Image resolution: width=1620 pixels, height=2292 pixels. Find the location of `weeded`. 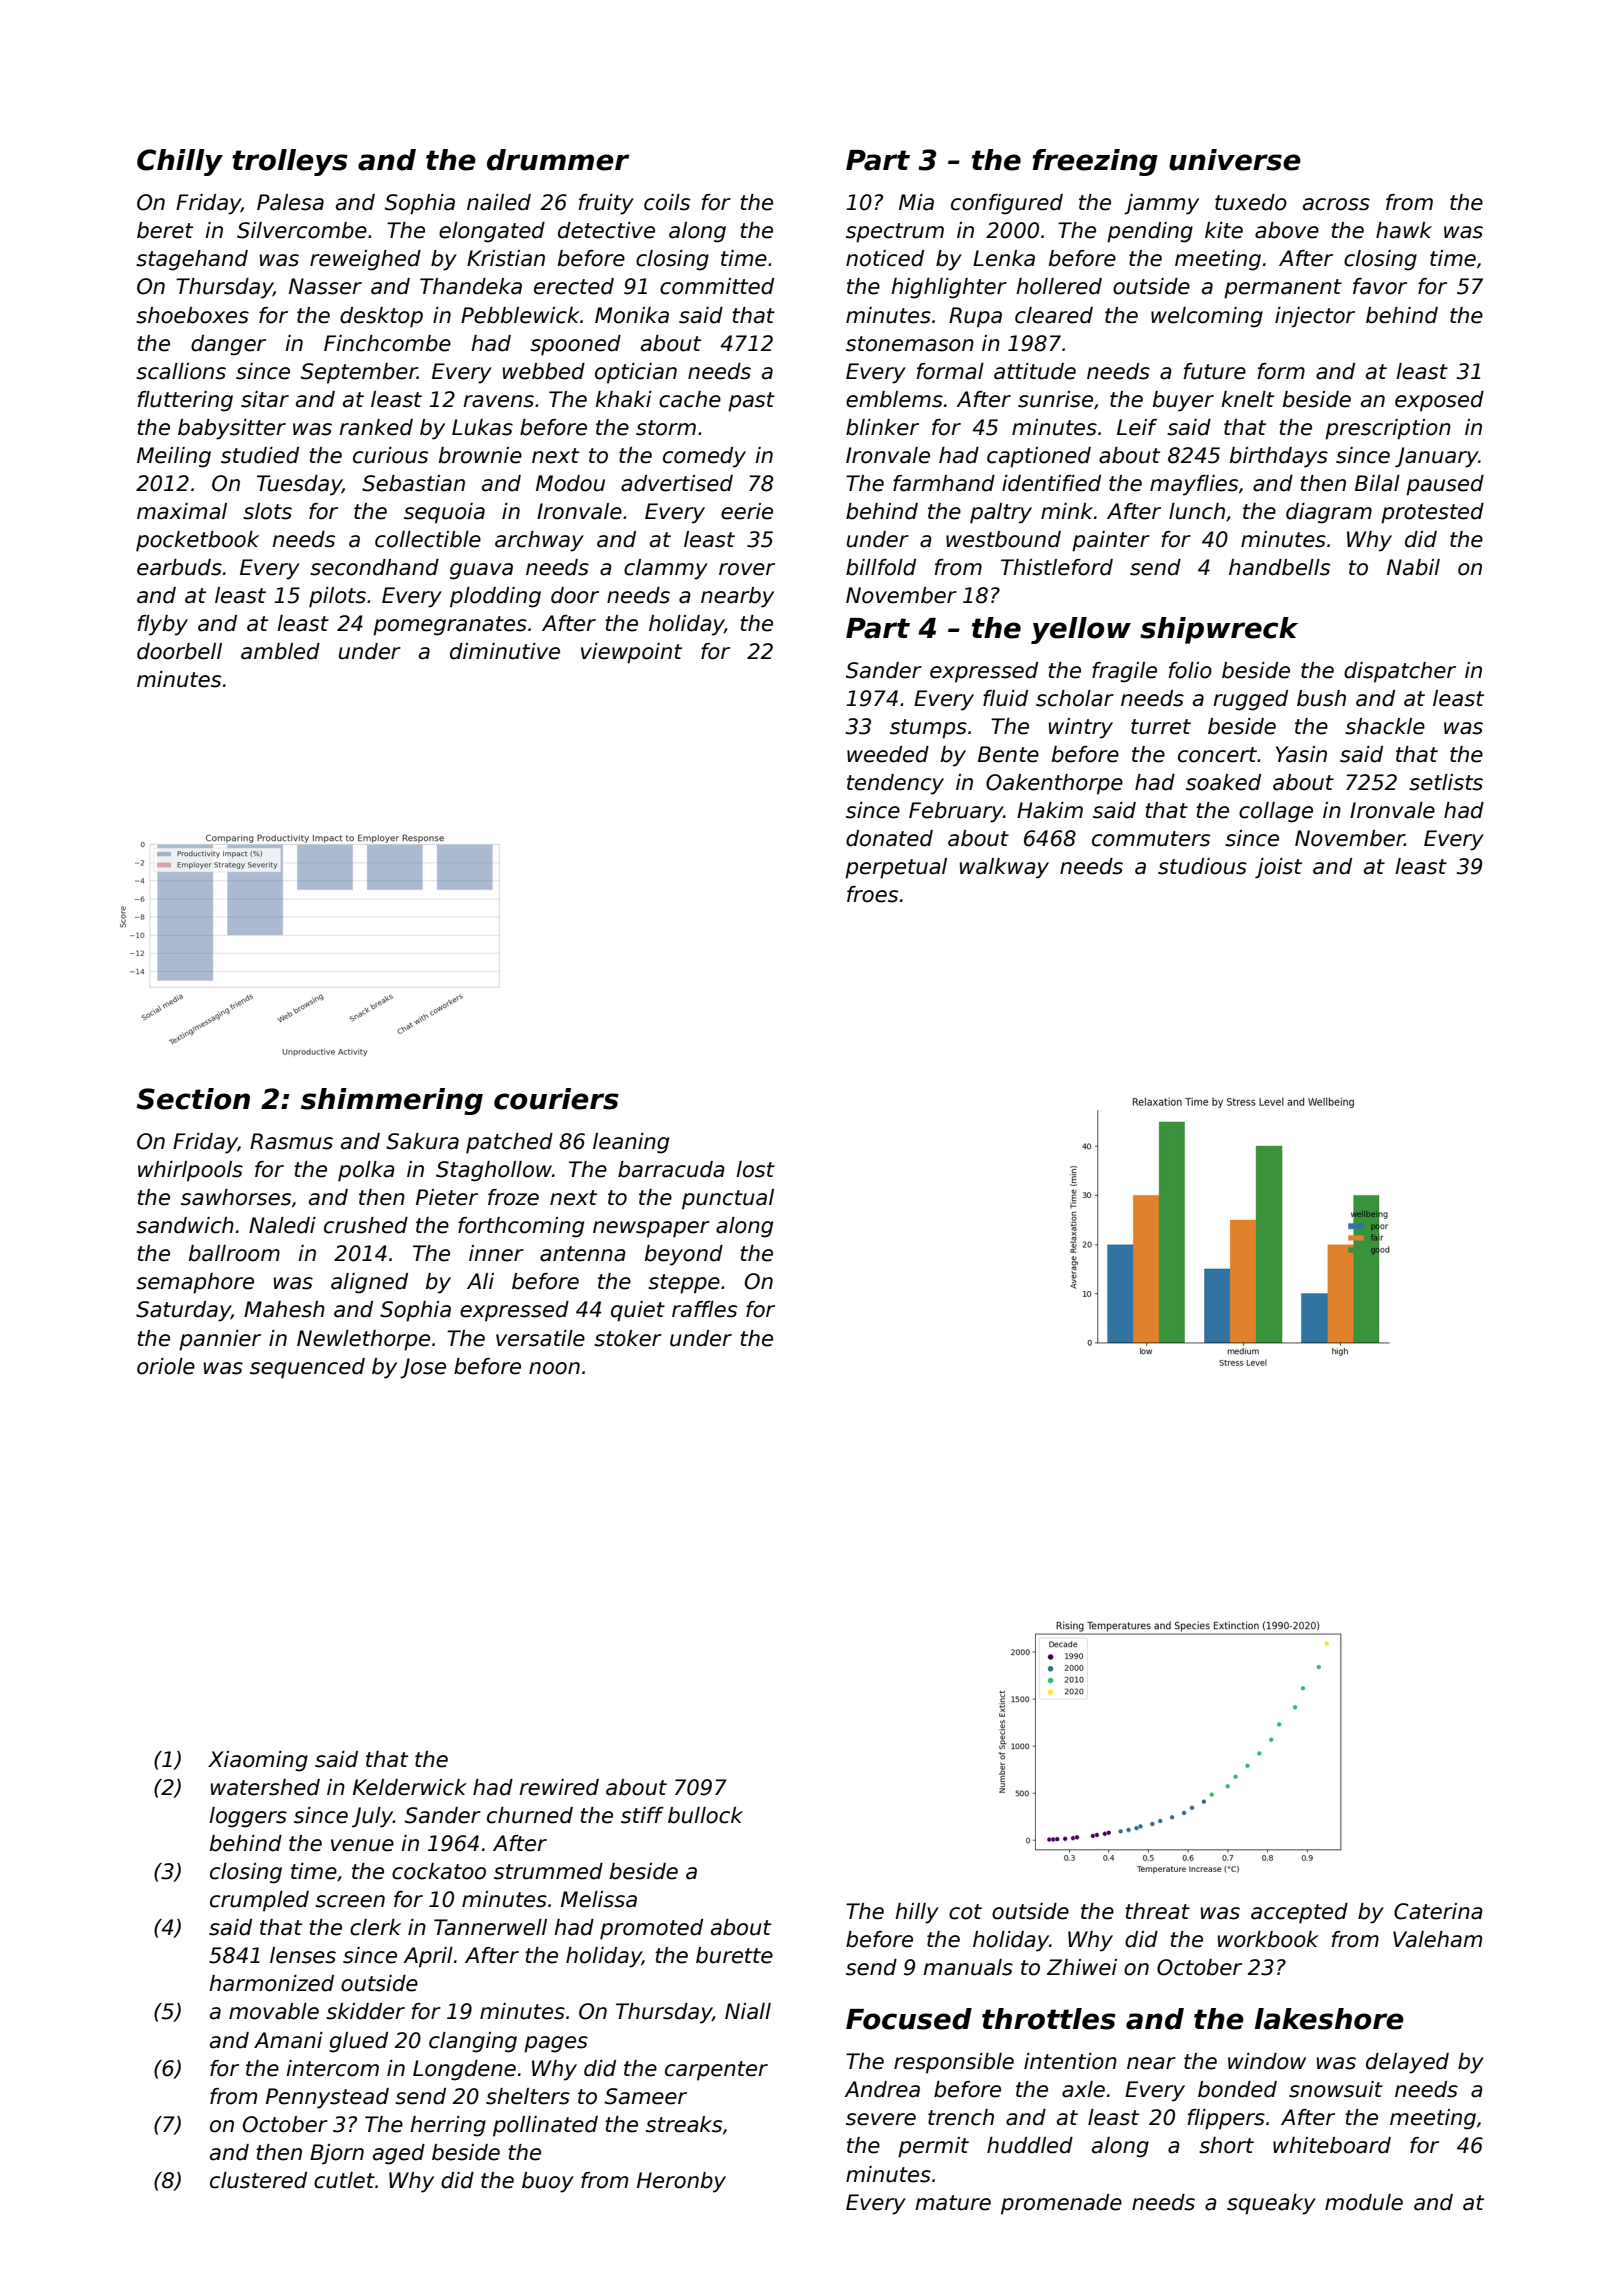

weeded is located at coordinates (888, 754).
